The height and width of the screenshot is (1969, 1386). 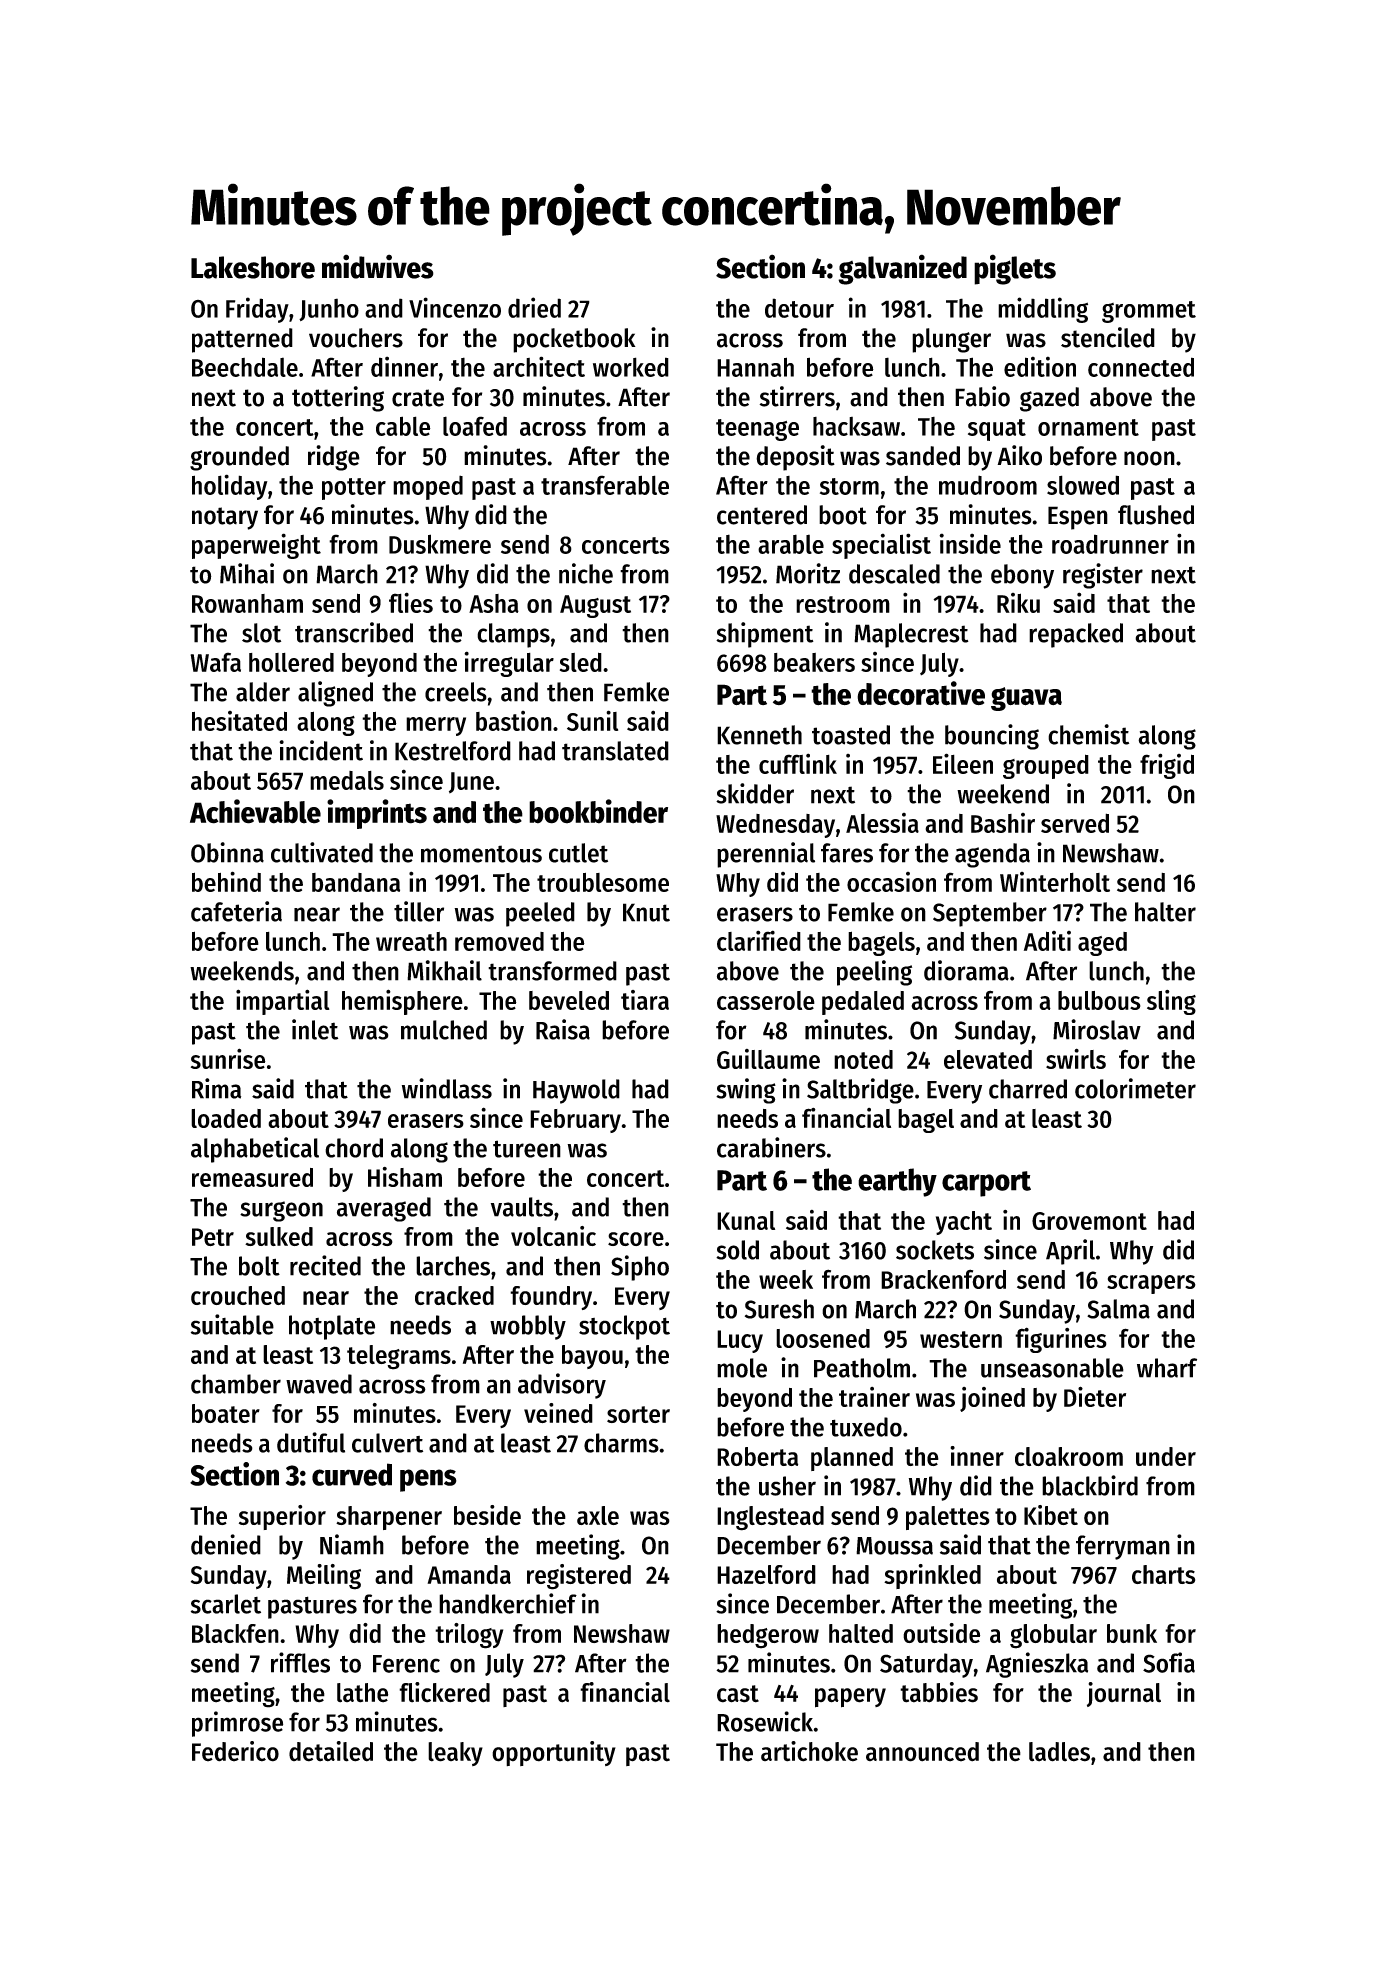 I want to click on Meiling, so click(x=324, y=1577).
